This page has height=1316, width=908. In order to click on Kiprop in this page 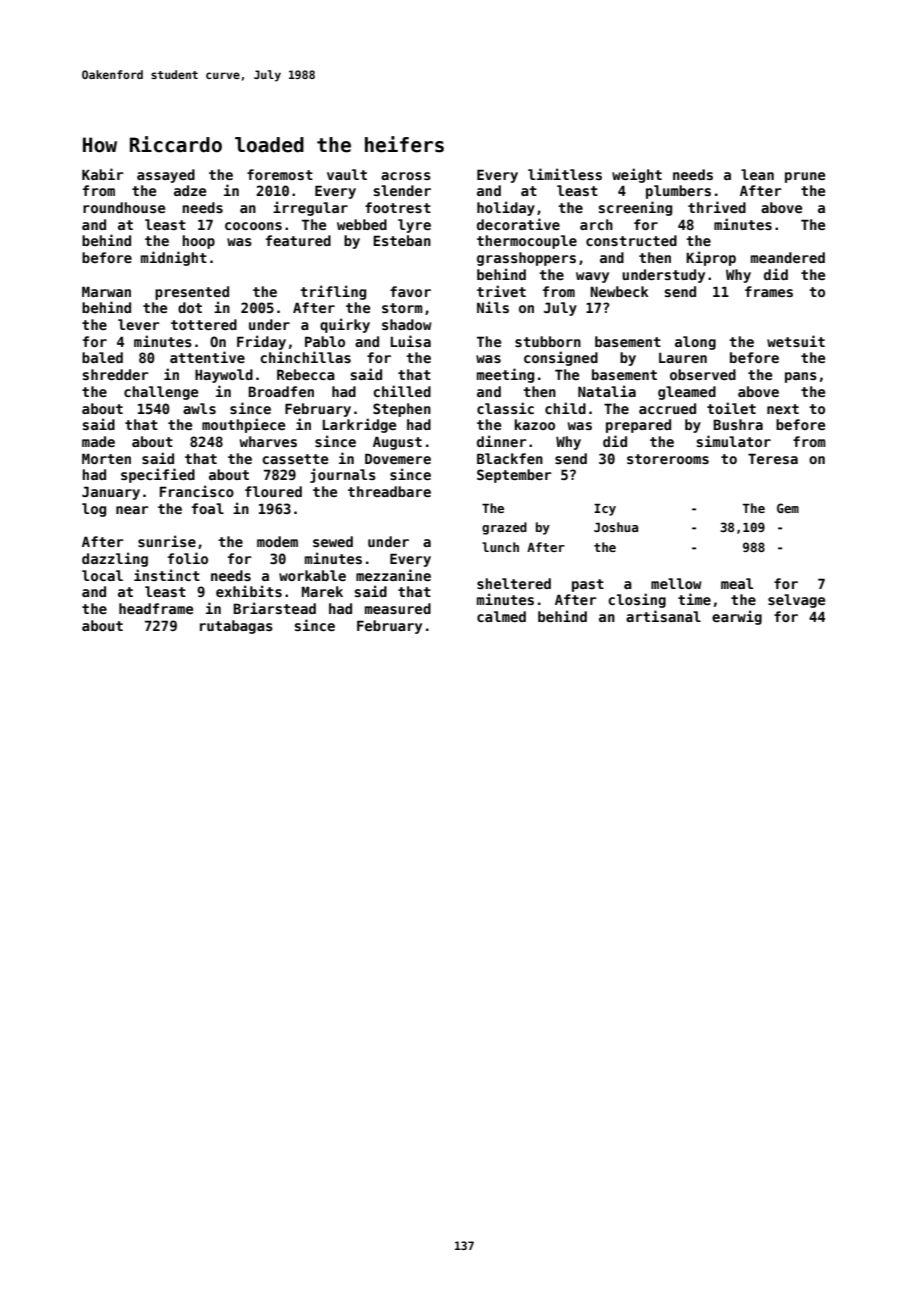, I will do `click(711, 258)`.
